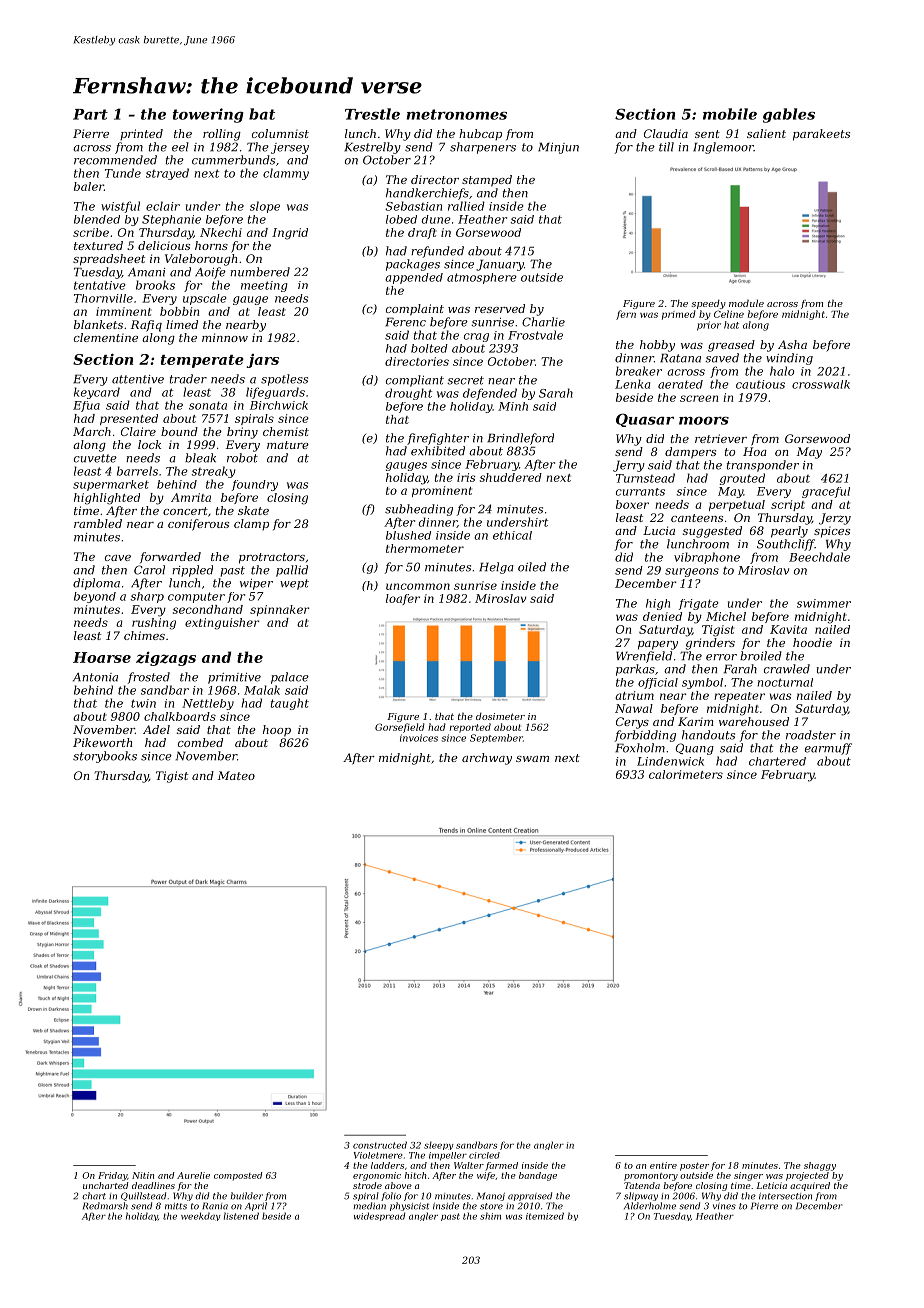 Image resolution: width=924 pixels, height=1308 pixels. Describe the element at coordinates (279, 610) in the screenshot. I see `spinnaker` at that location.
